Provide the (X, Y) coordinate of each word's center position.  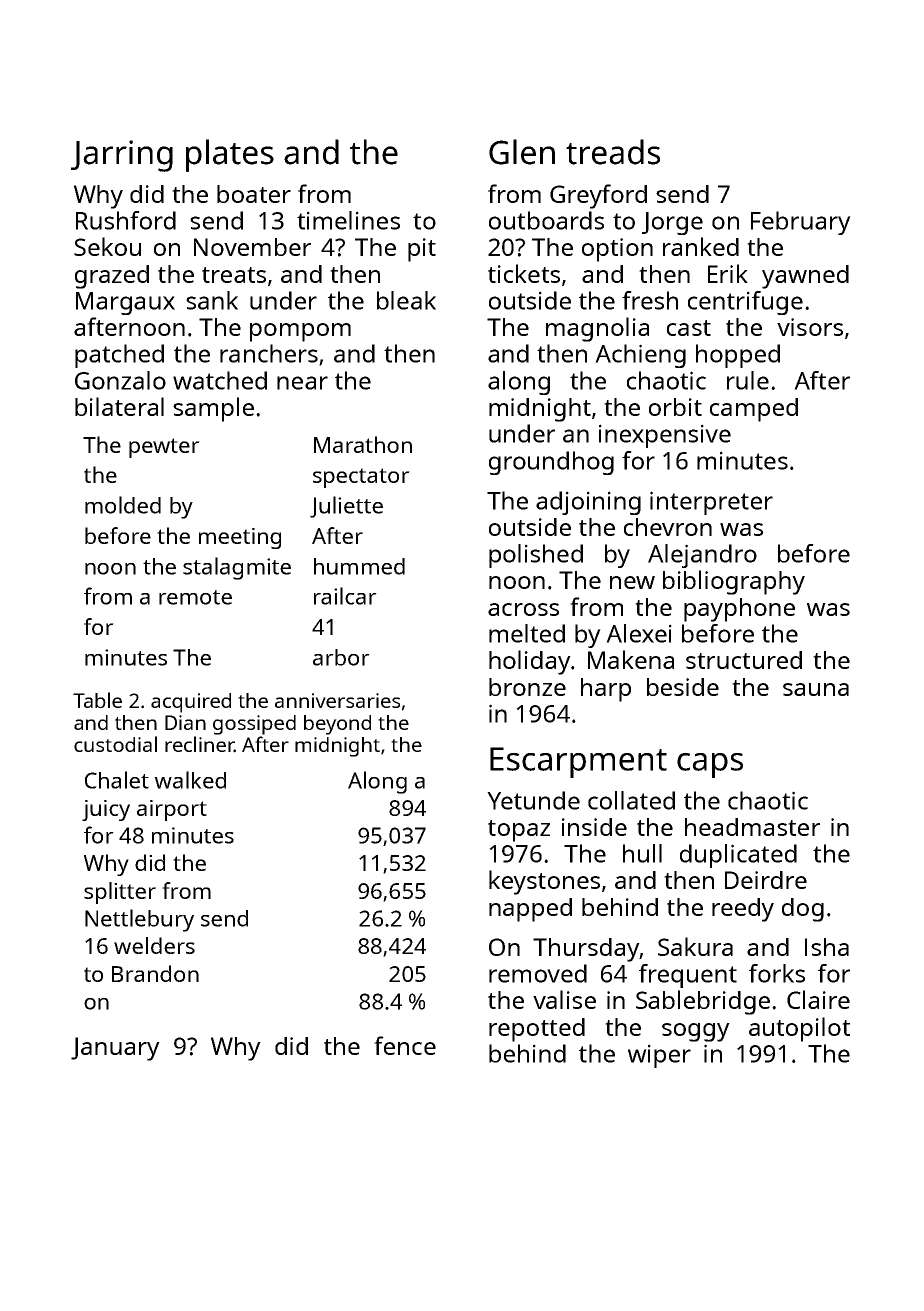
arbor (341, 657)
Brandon (155, 973)
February (801, 223)
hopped (738, 356)
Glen (522, 152)
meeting (240, 538)
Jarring (122, 156)
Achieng (640, 356)
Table (97, 700)
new (632, 582)
